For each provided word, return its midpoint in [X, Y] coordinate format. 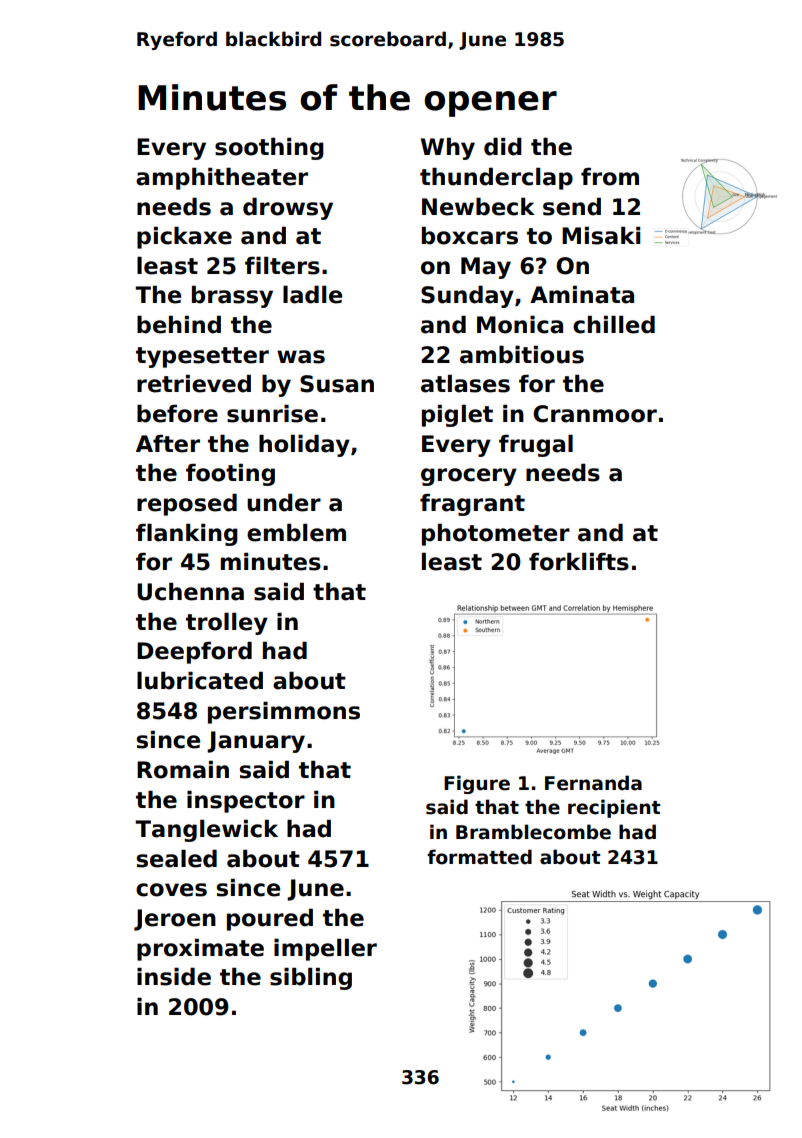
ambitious [522, 355]
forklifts [579, 562]
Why [448, 149]
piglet [457, 416]
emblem [296, 533]
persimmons [284, 713]
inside [174, 977]
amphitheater [222, 179]
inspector [246, 802]
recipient [614, 808]
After [168, 444]
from [610, 177]
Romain [183, 770]
